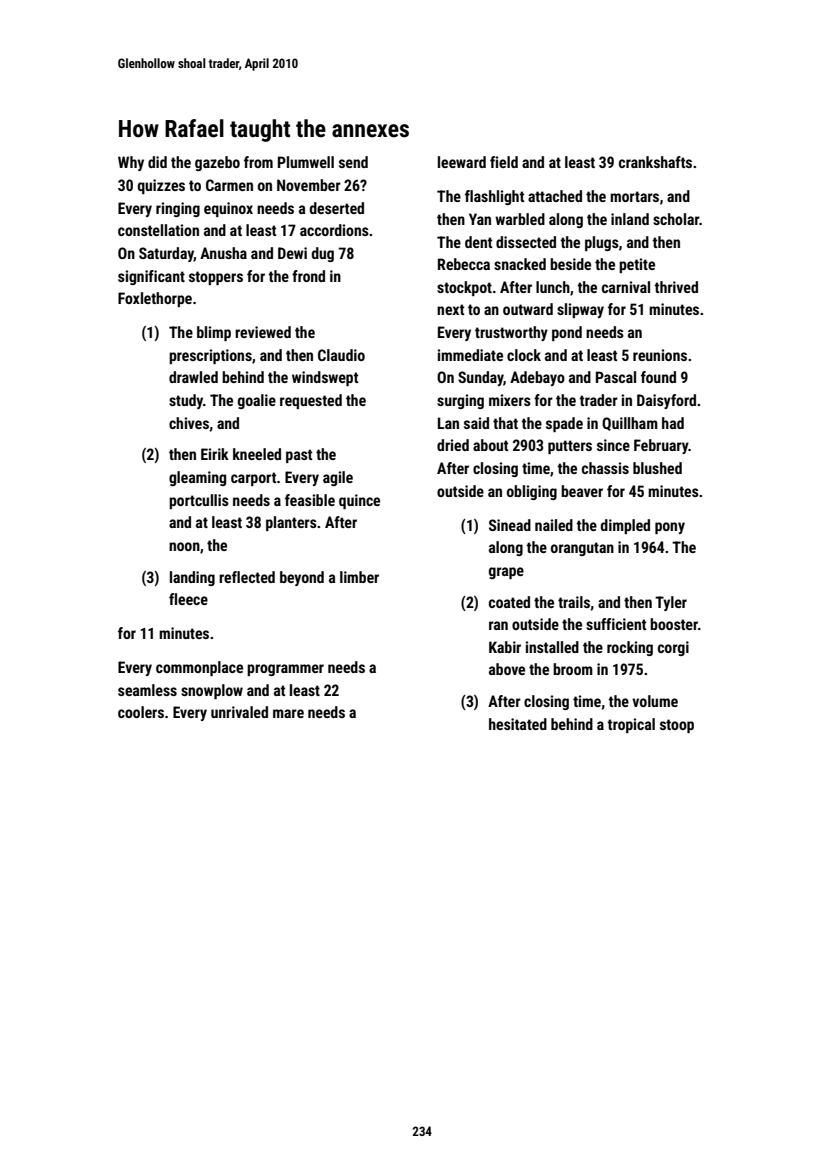 The image size is (825, 1170). I want to click on reflected, so click(247, 577).
